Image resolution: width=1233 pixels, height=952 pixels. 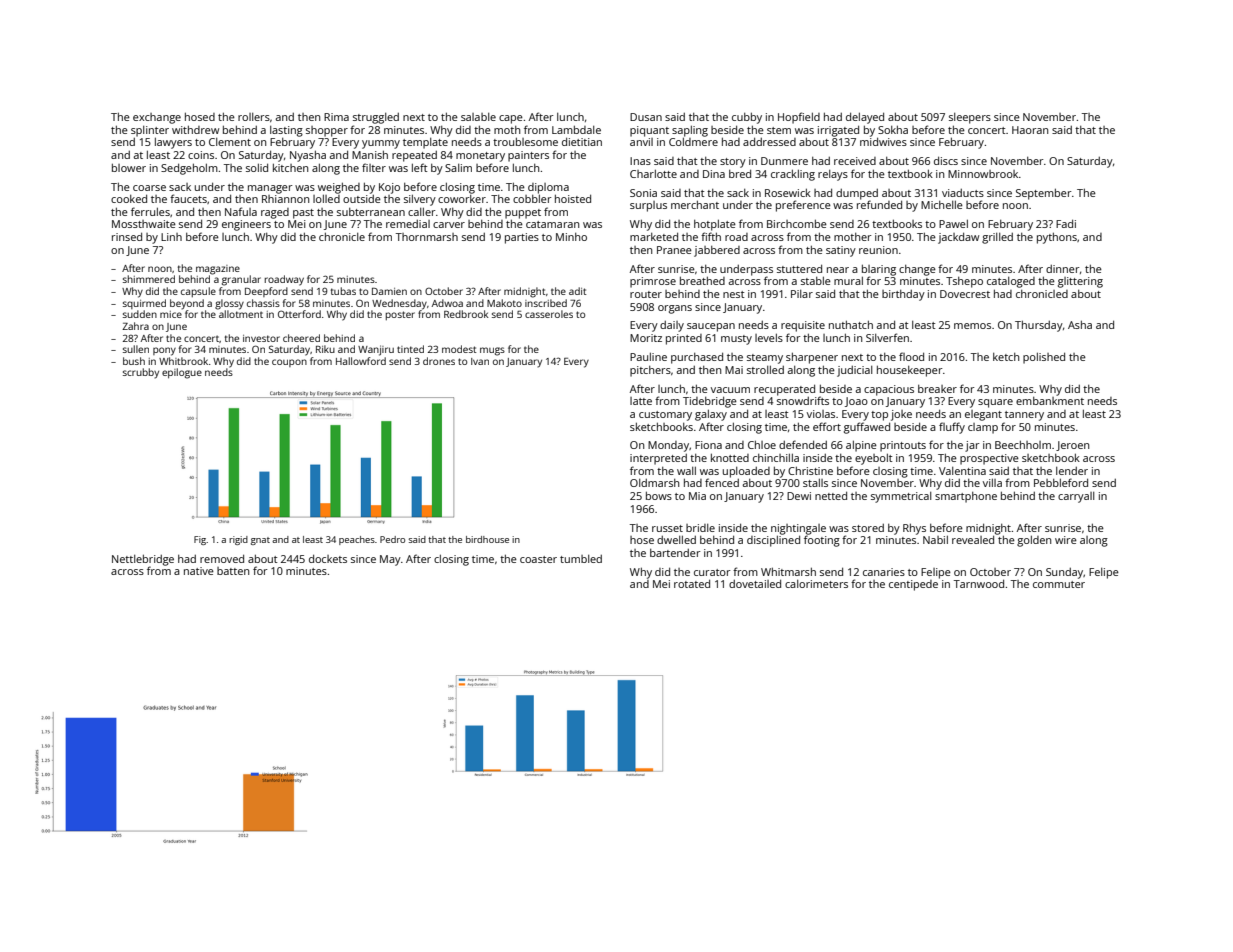 What do you see at coordinates (141, 373) in the screenshot?
I see `scrubby` at bounding box center [141, 373].
